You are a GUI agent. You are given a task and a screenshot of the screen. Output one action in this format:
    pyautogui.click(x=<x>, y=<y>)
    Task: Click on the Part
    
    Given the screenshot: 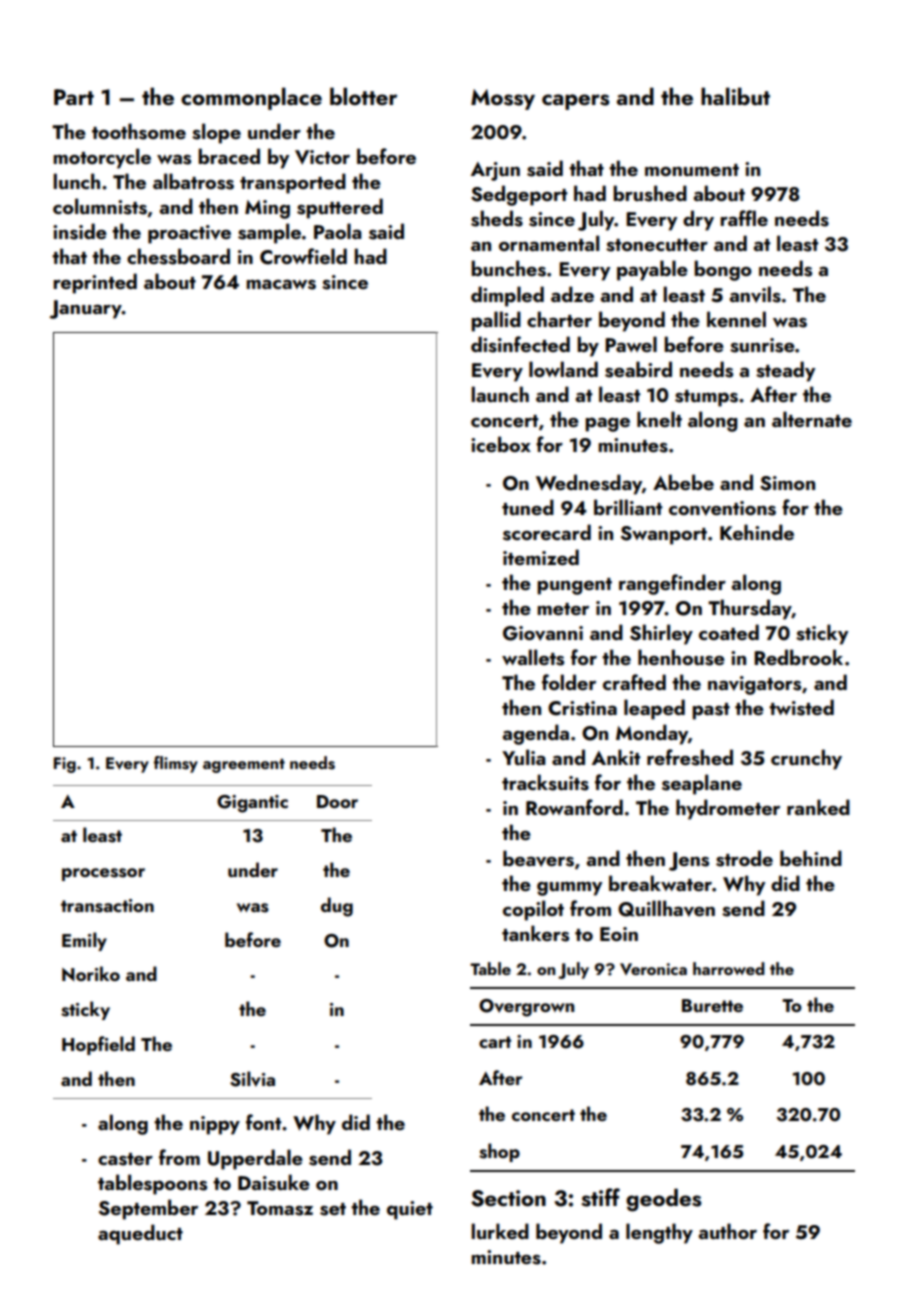 What is the action you would take?
    pyautogui.click(x=74, y=97)
